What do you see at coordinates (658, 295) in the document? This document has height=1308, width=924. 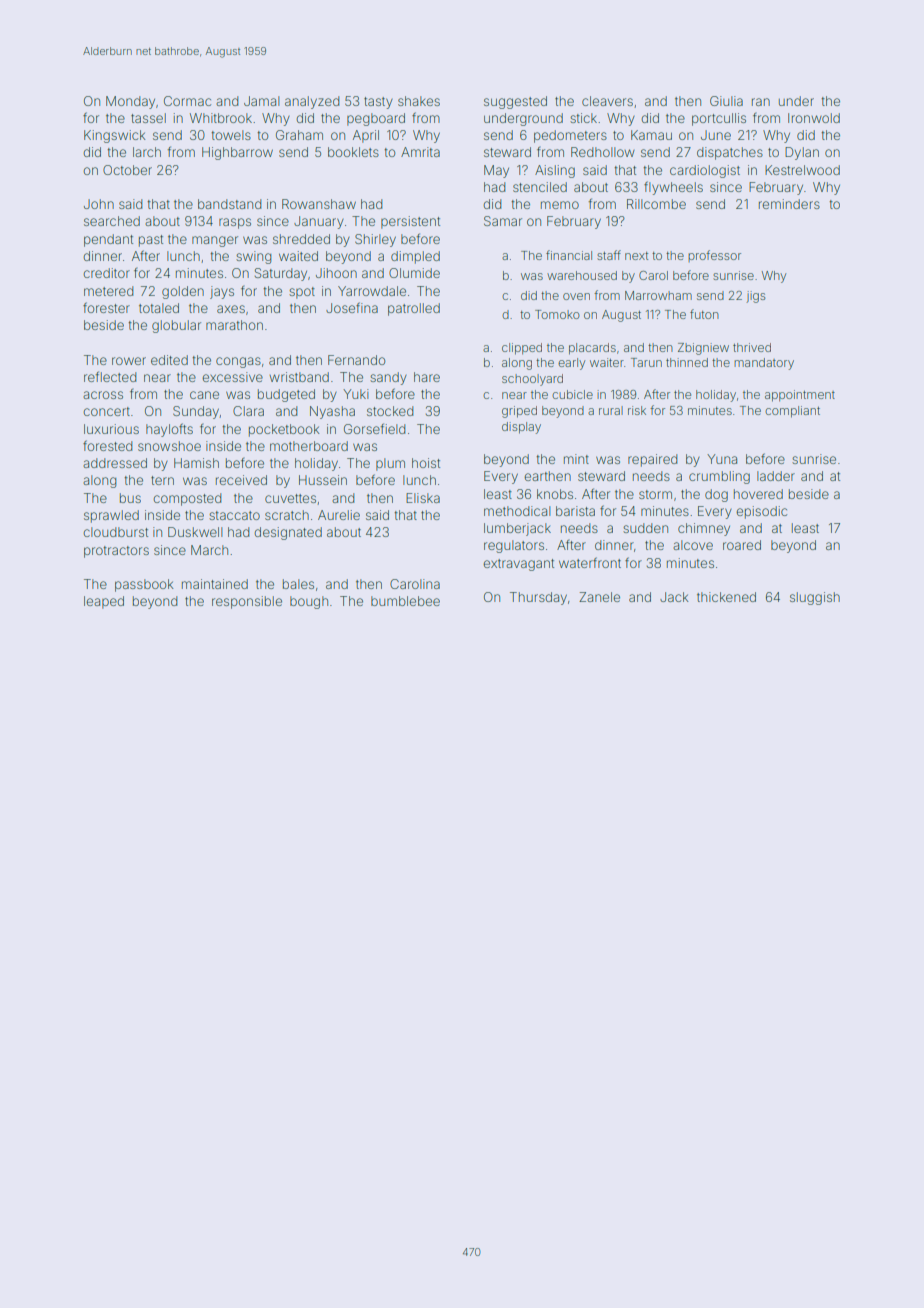 I see `Marrowham` at bounding box center [658, 295].
